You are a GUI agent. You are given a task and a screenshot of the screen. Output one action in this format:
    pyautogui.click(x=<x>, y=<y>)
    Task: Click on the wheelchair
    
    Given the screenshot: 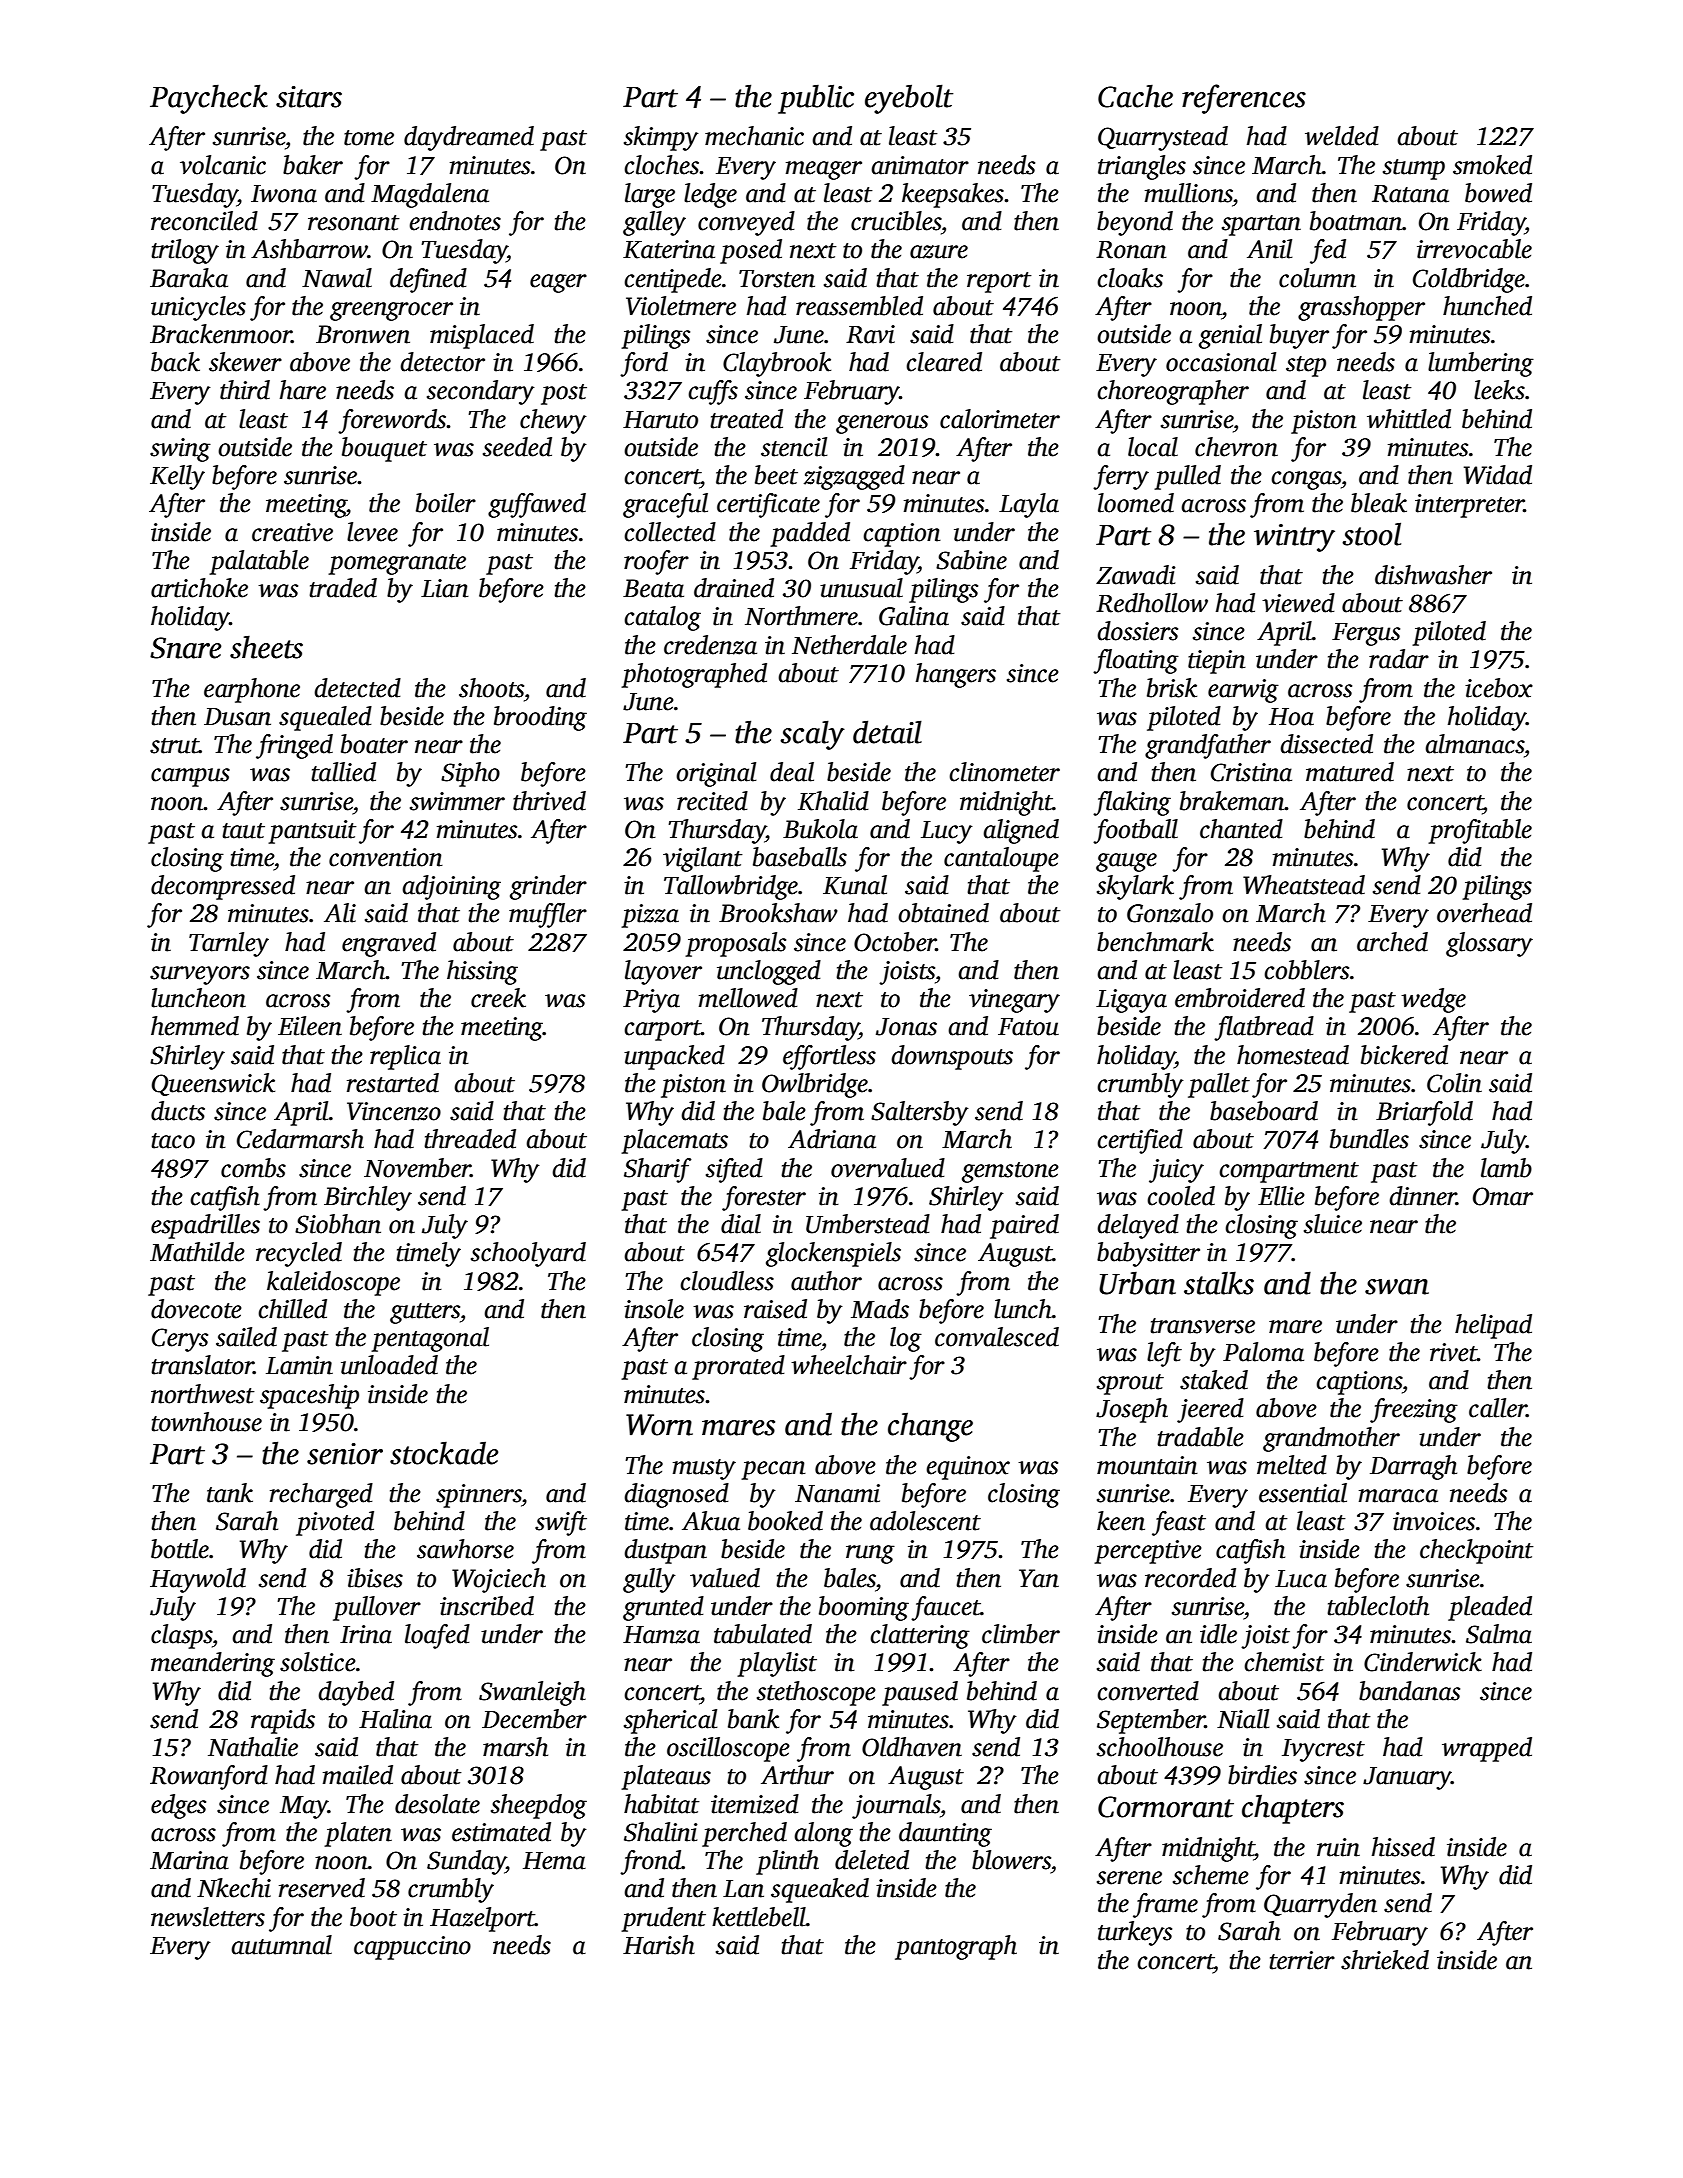 What is the action you would take?
    pyautogui.click(x=849, y=1365)
